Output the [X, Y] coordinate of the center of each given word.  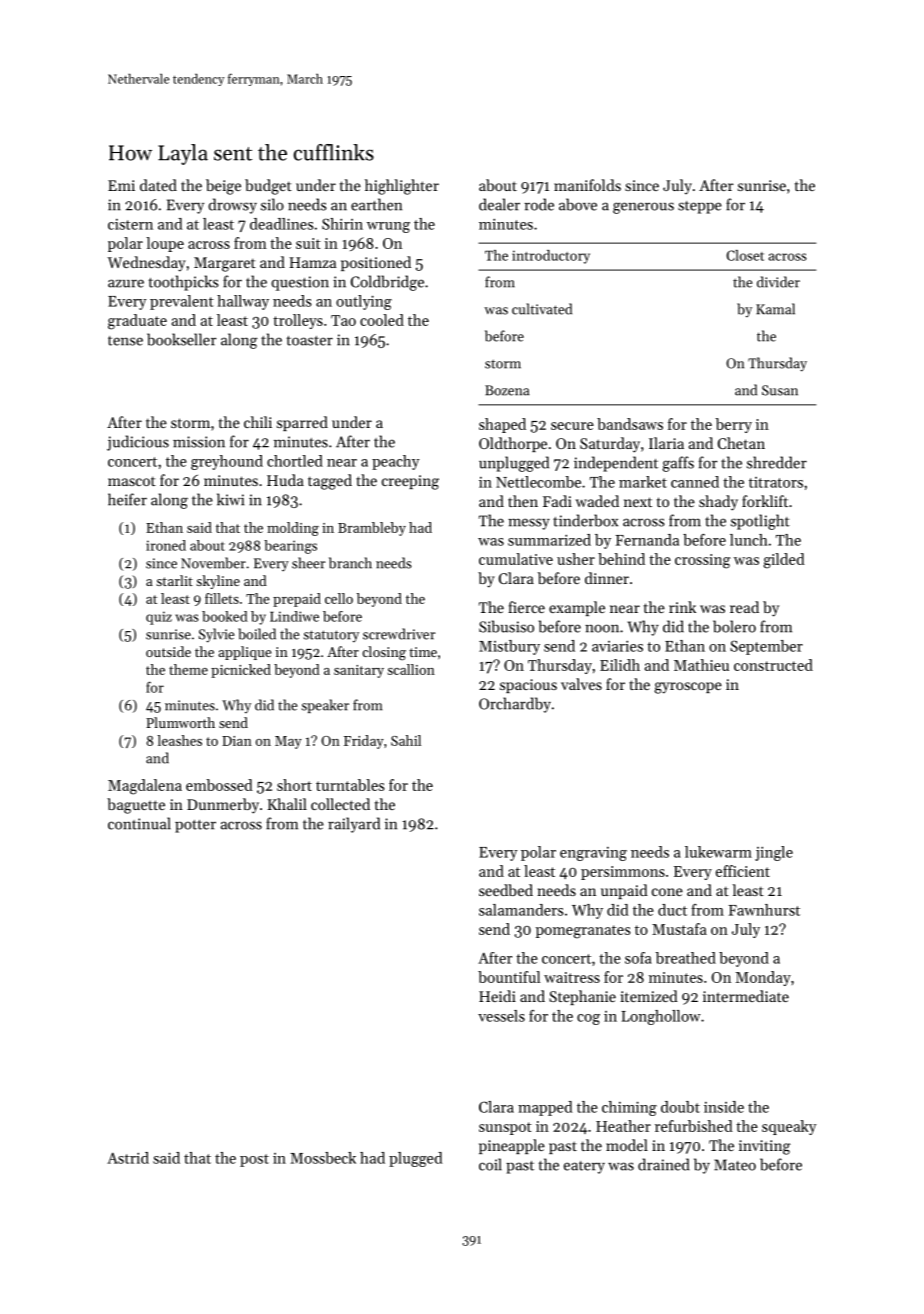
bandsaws [630, 424]
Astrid [128, 1158]
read [744, 607]
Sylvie [216, 635]
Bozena [507, 390]
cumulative [516, 559]
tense [125, 341]
